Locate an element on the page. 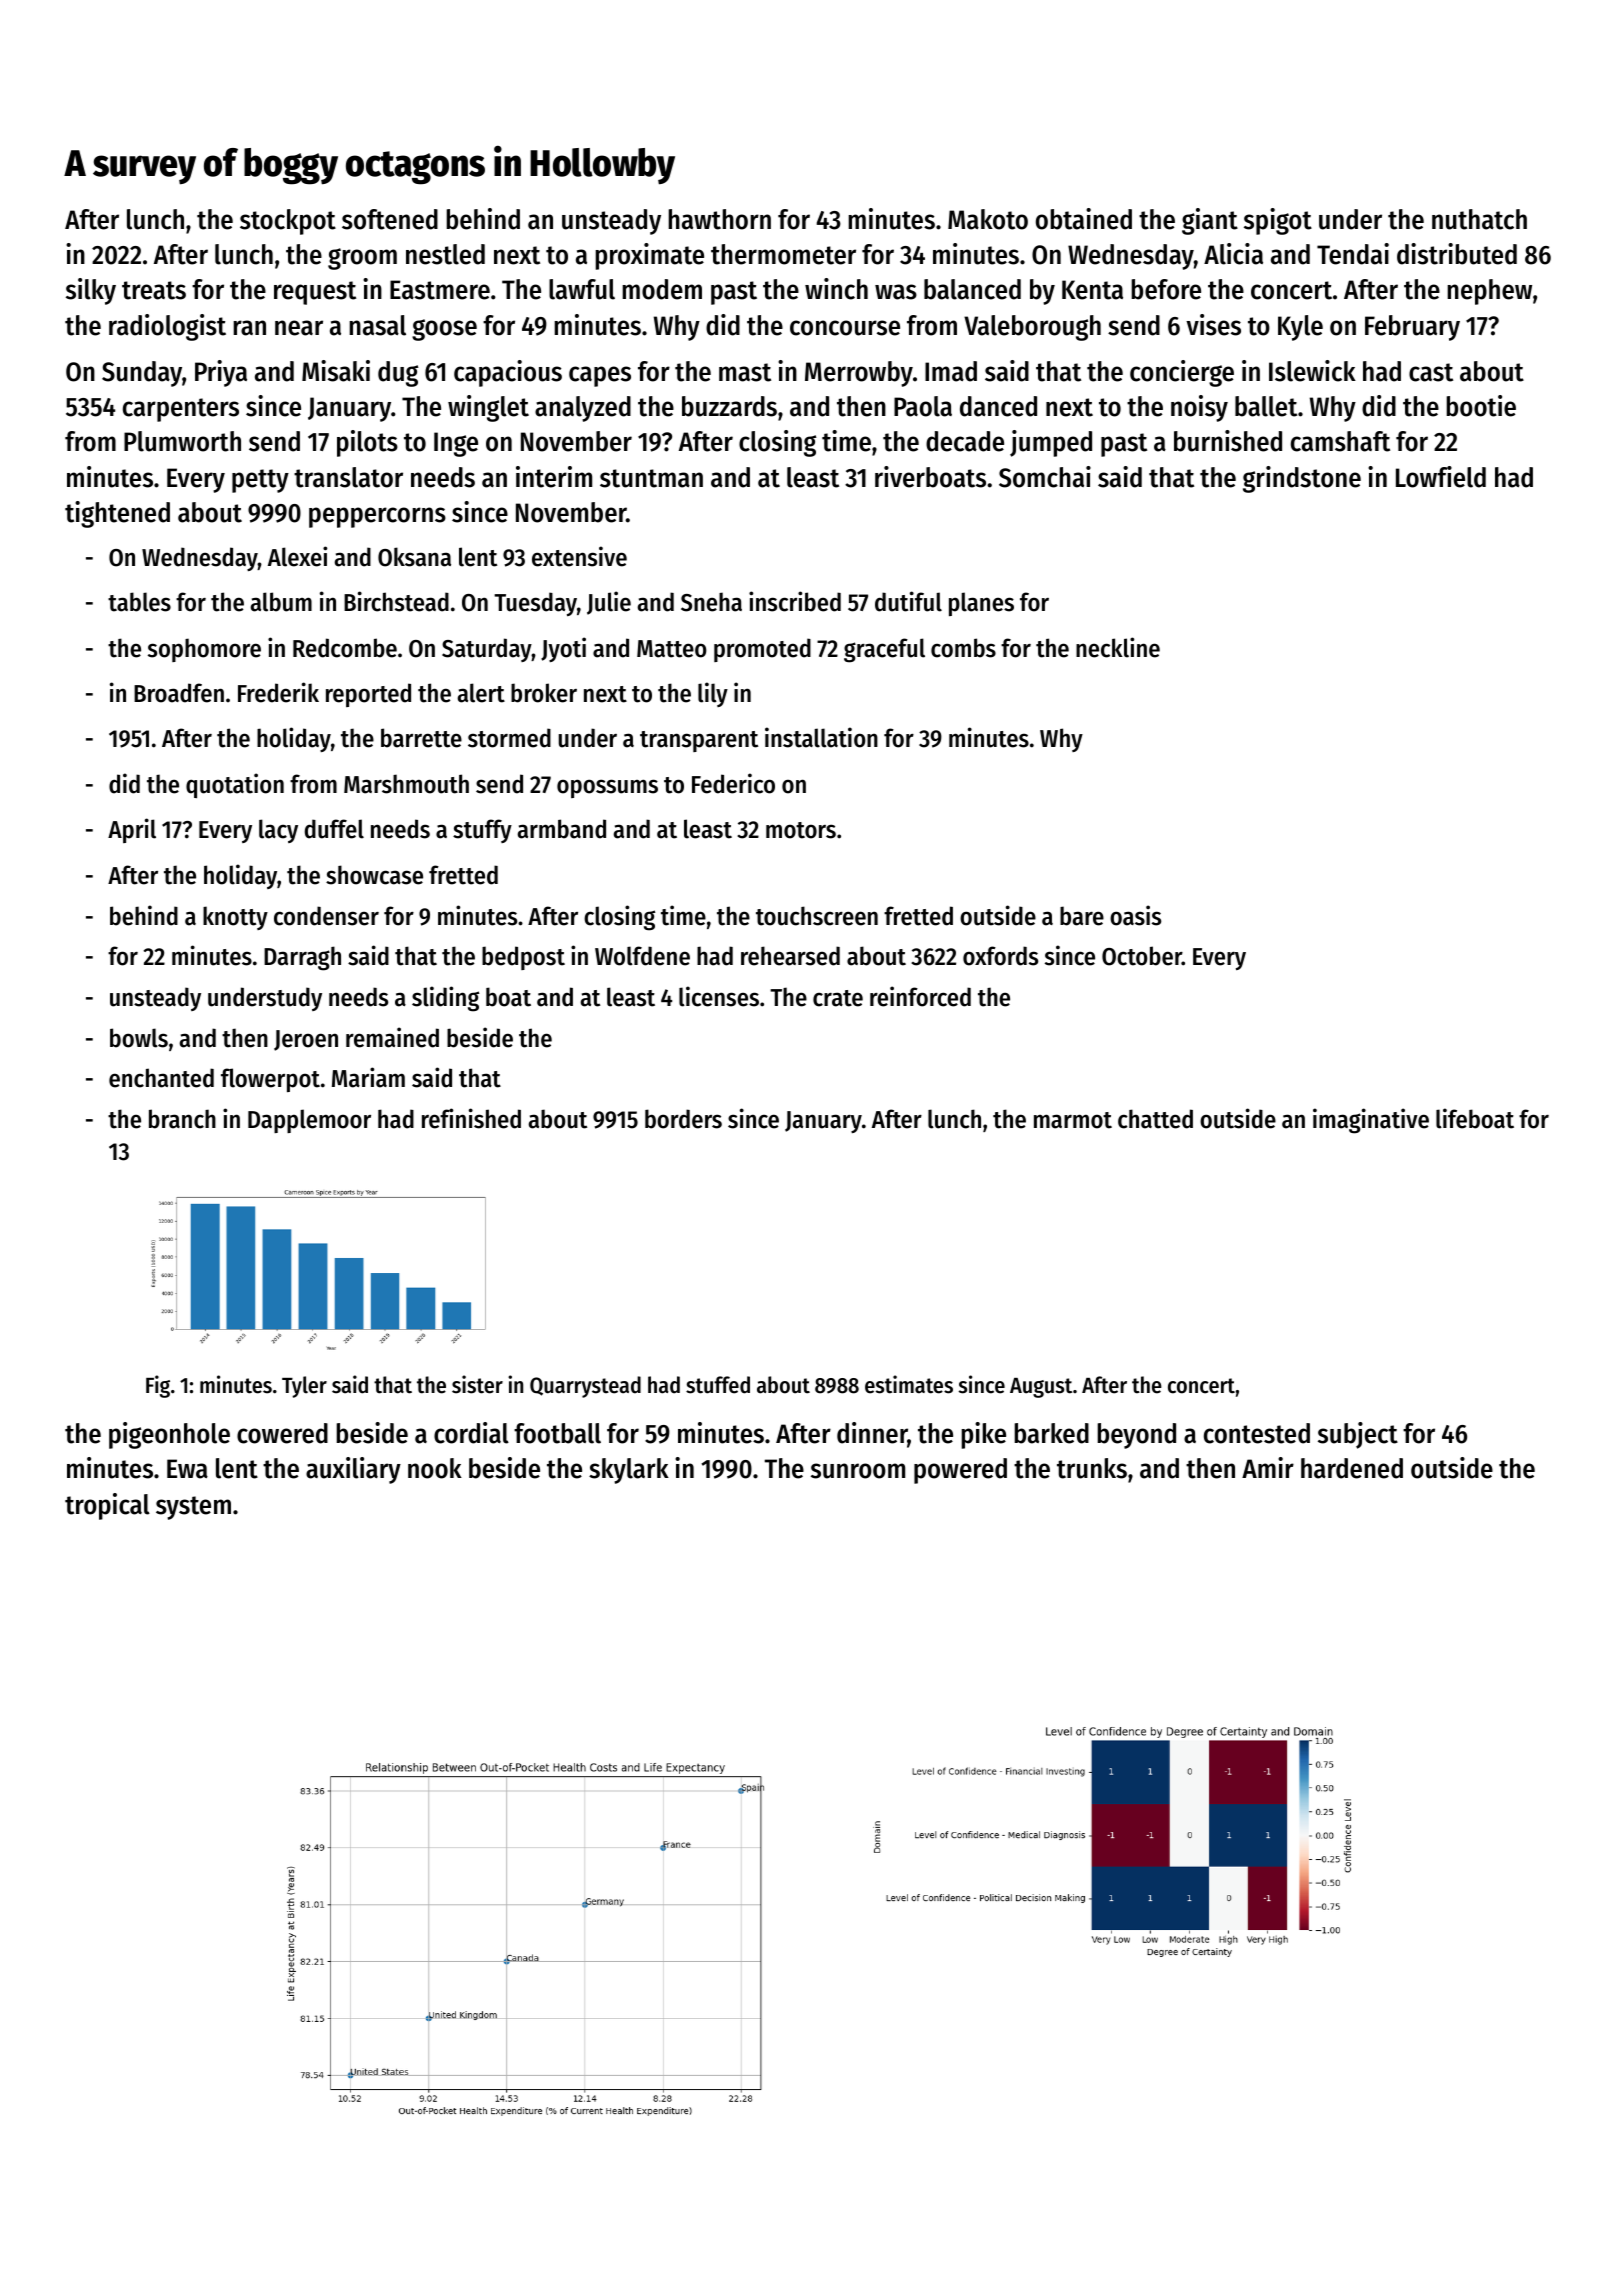 This image has height=2292, width=1620. tropical is located at coordinates (107, 1506).
